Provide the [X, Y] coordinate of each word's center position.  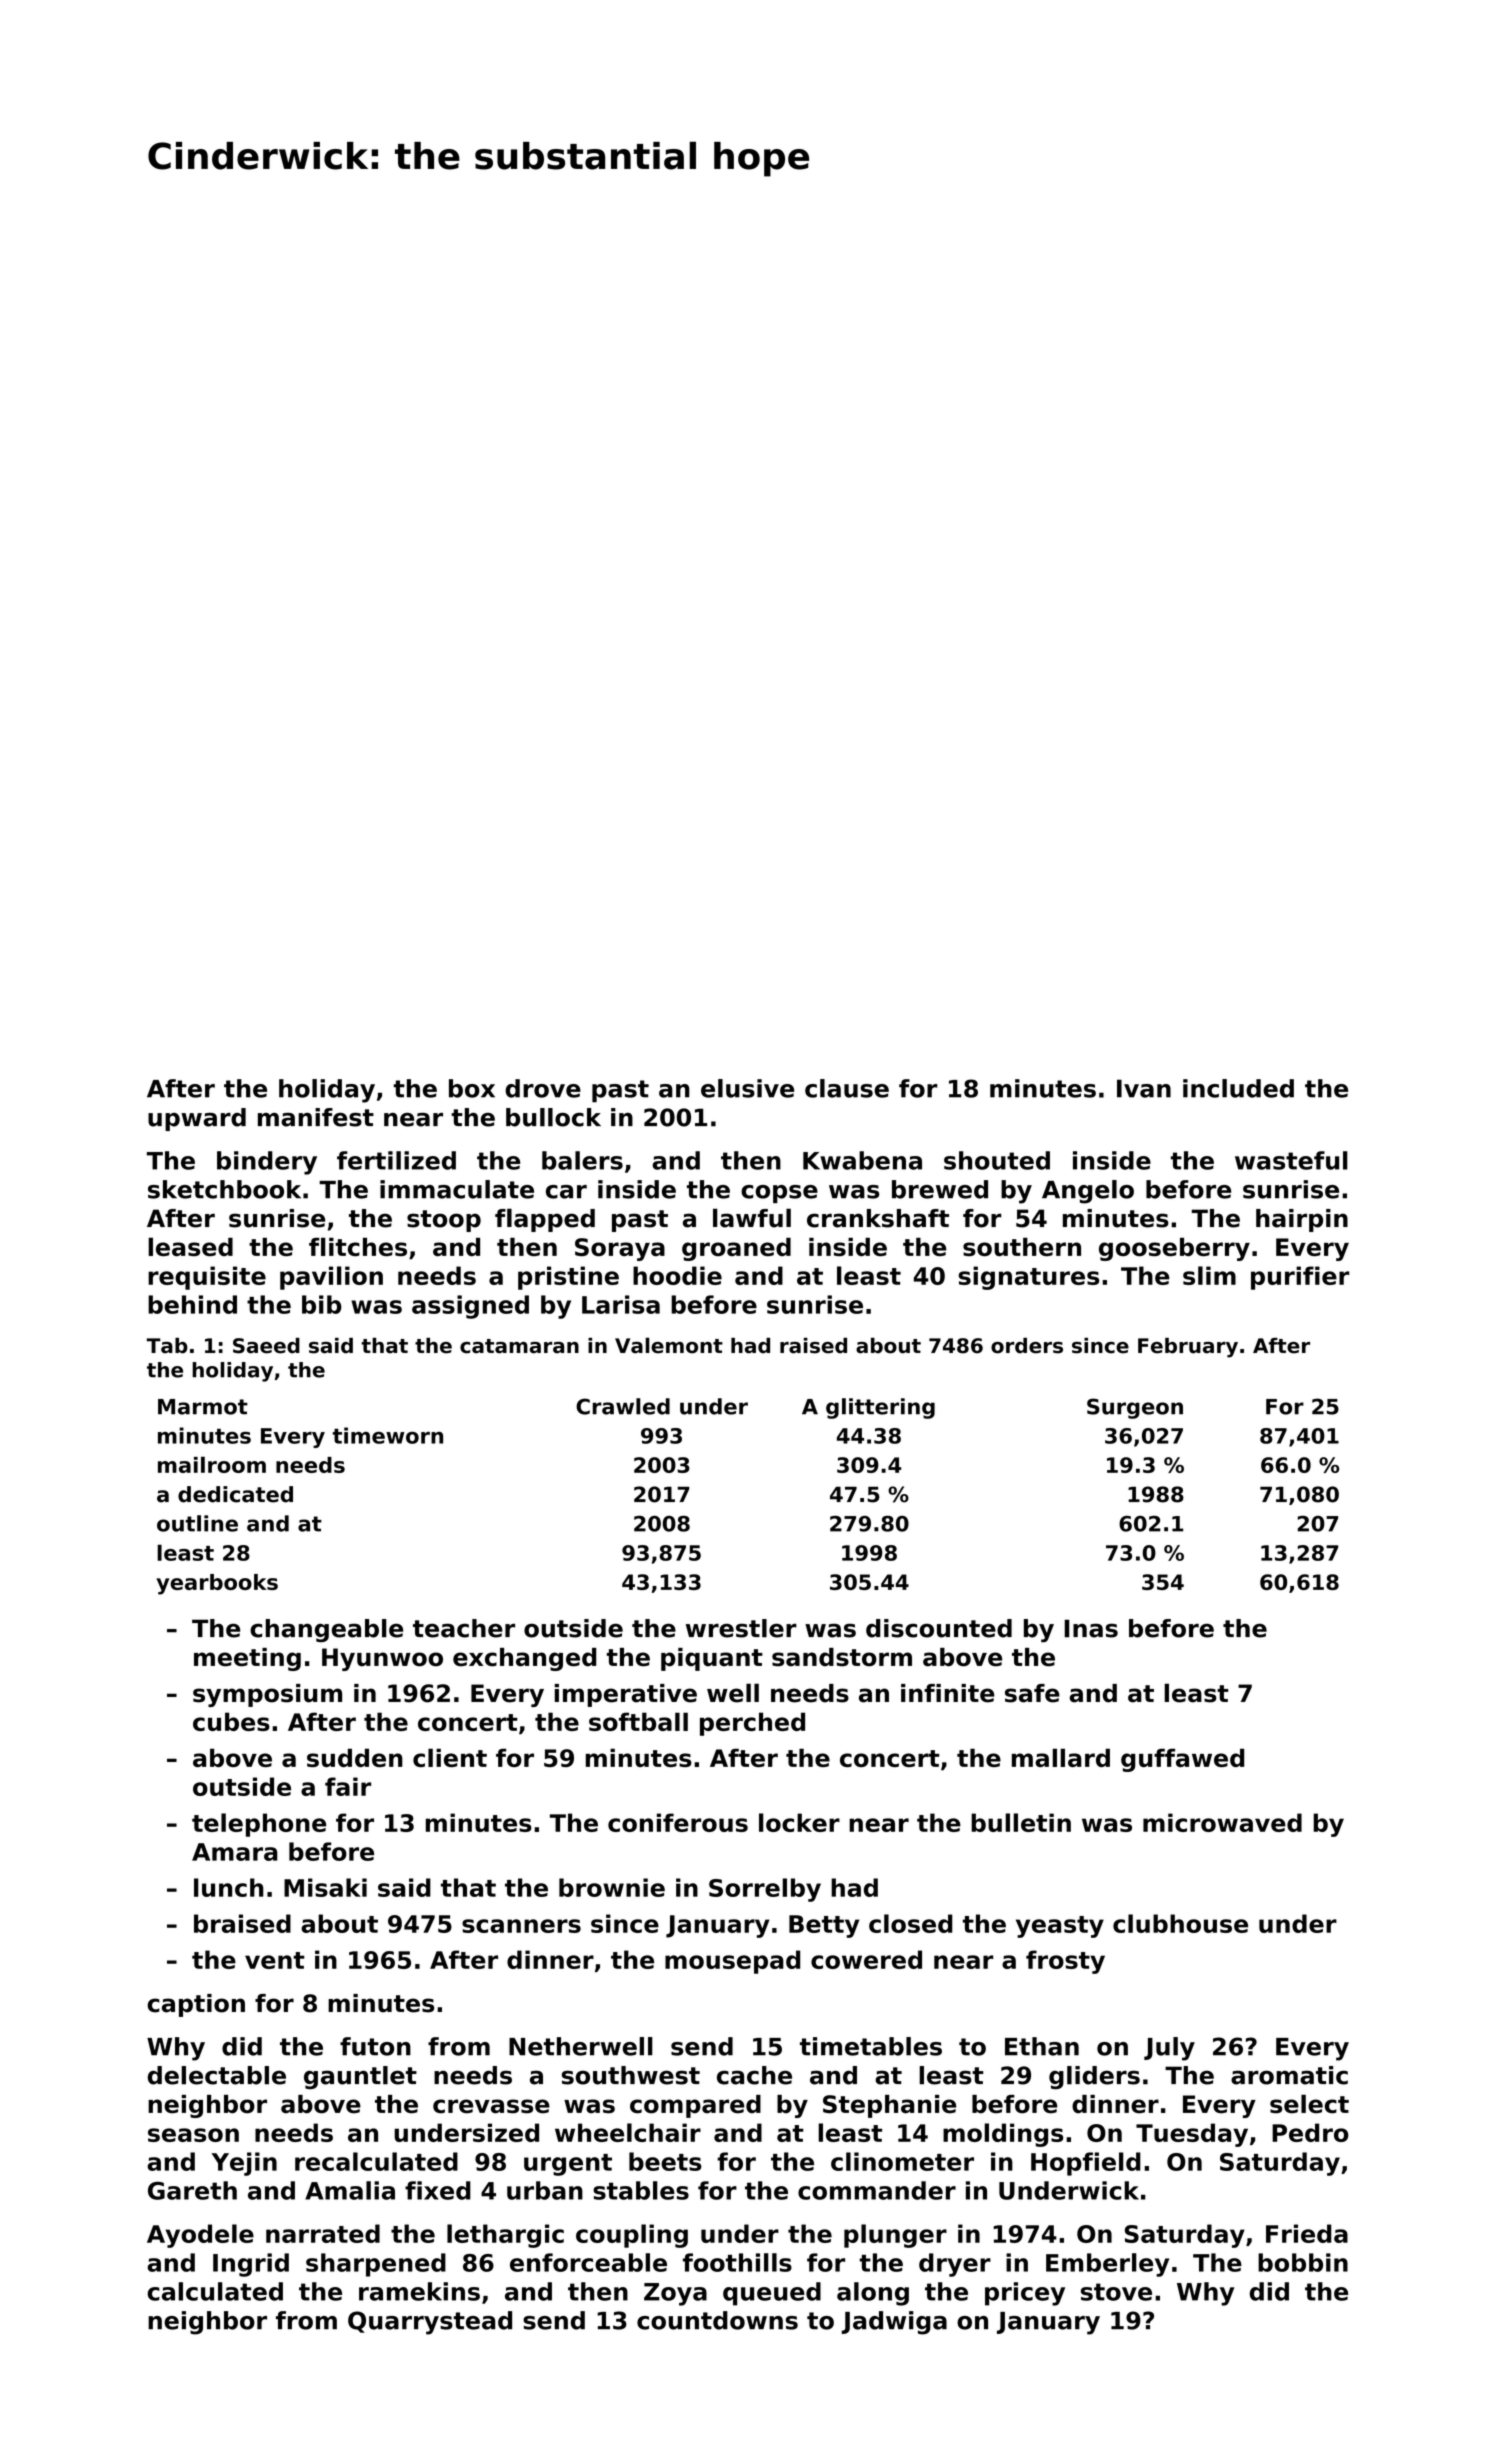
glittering [880, 1408]
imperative [626, 1695]
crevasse [491, 2106]
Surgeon [1135, 1408]
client [450, 1757]
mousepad [732, 1962]
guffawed [1182, 1760]
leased [190, 1246]
